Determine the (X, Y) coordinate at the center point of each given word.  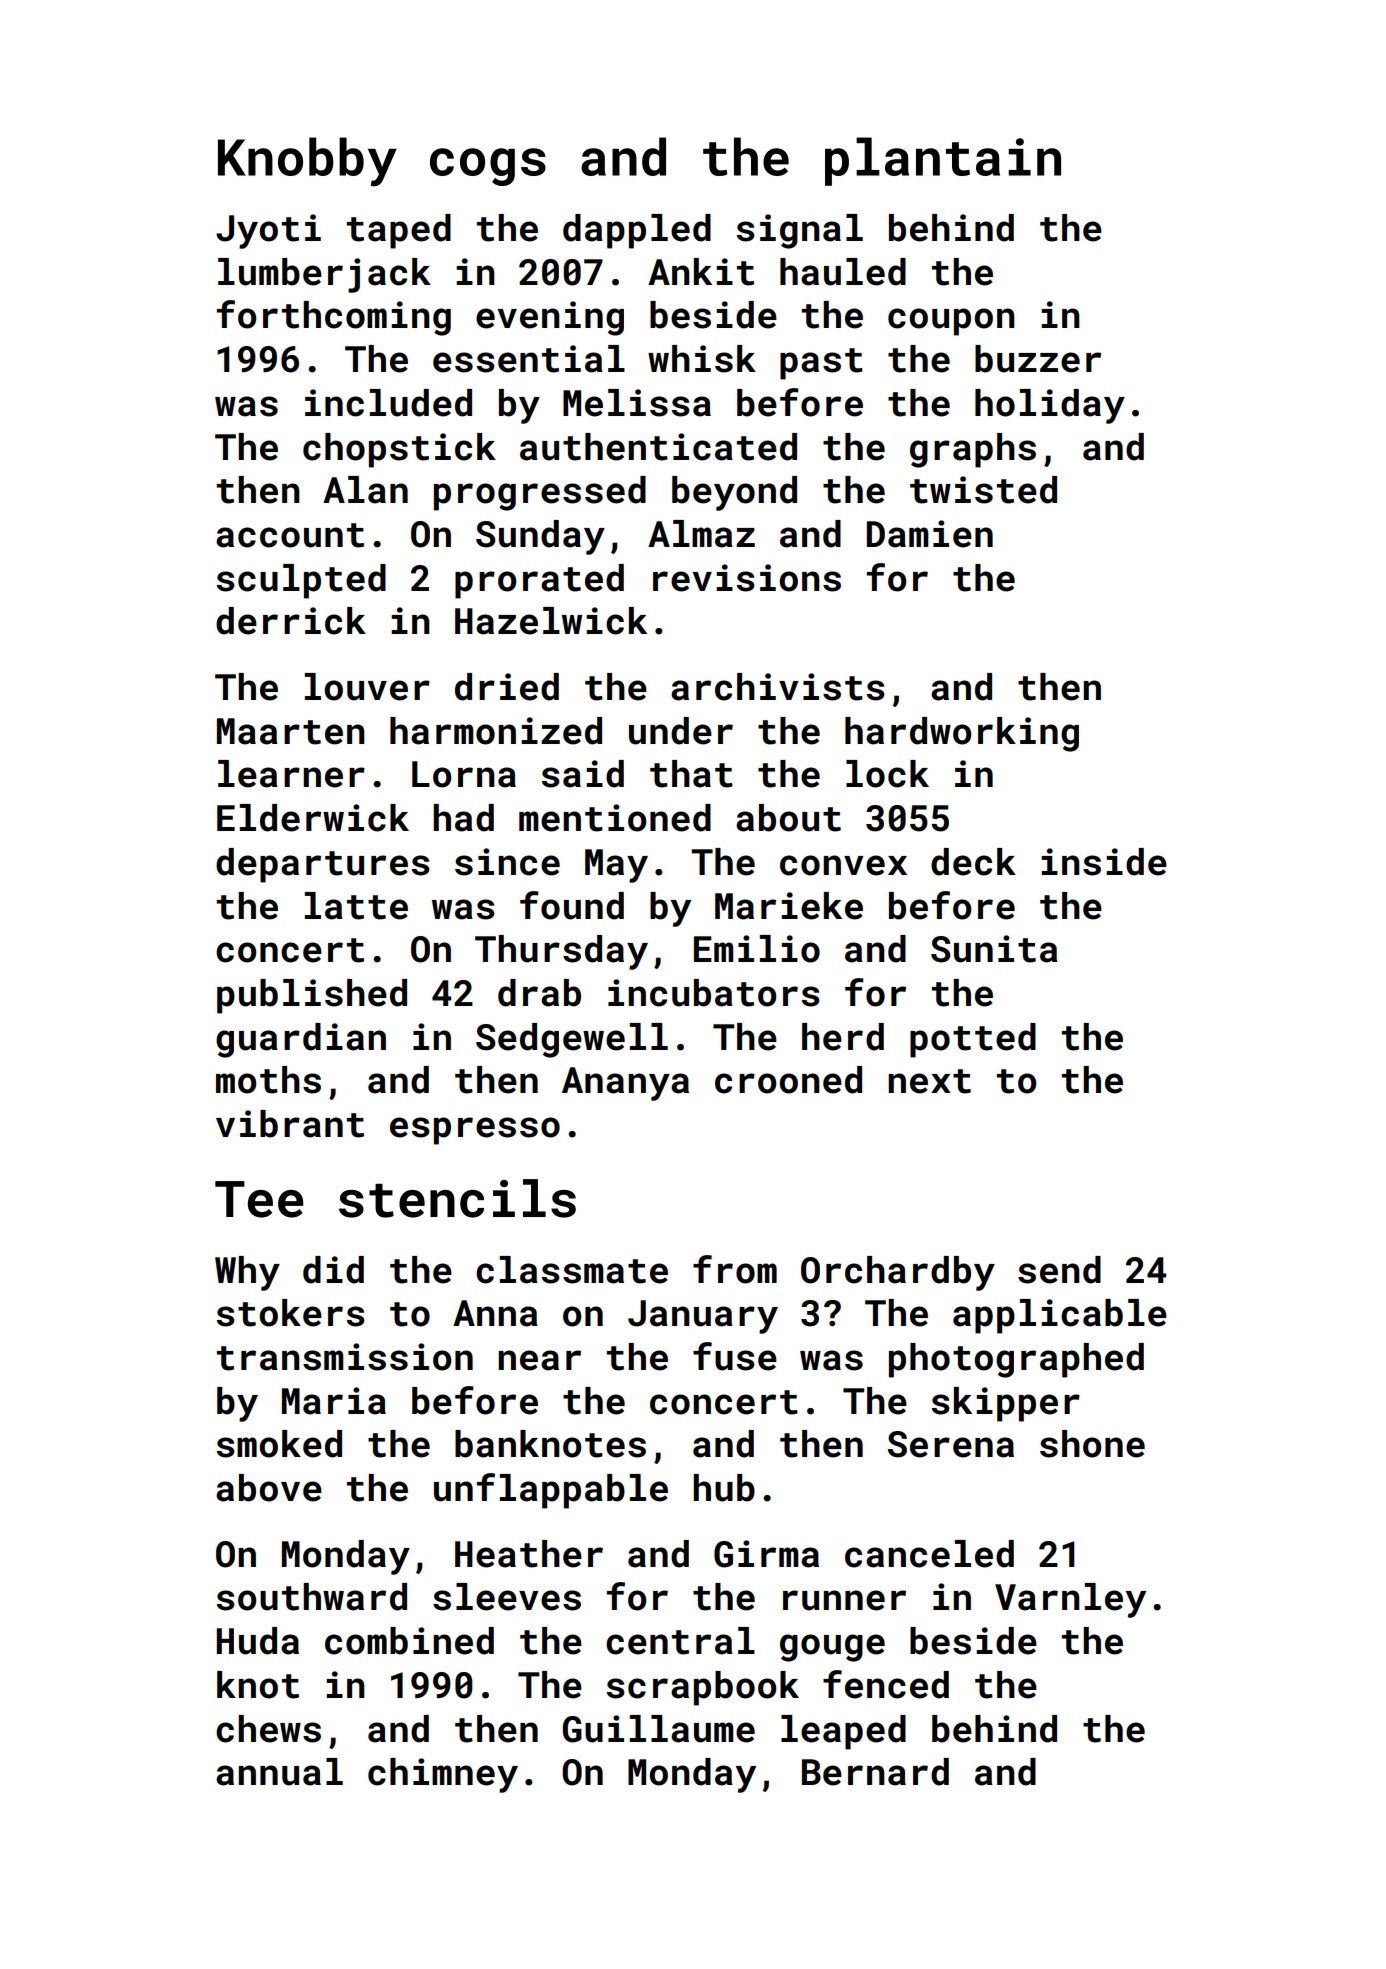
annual (279, 1772)
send (1059, 1270)
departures (323, 865)
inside (1104, 862)
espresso (475, 1131)
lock (887, 774)
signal (800, 231)
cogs (488, 167)
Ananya (625, 1084)
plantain (943, 161)
